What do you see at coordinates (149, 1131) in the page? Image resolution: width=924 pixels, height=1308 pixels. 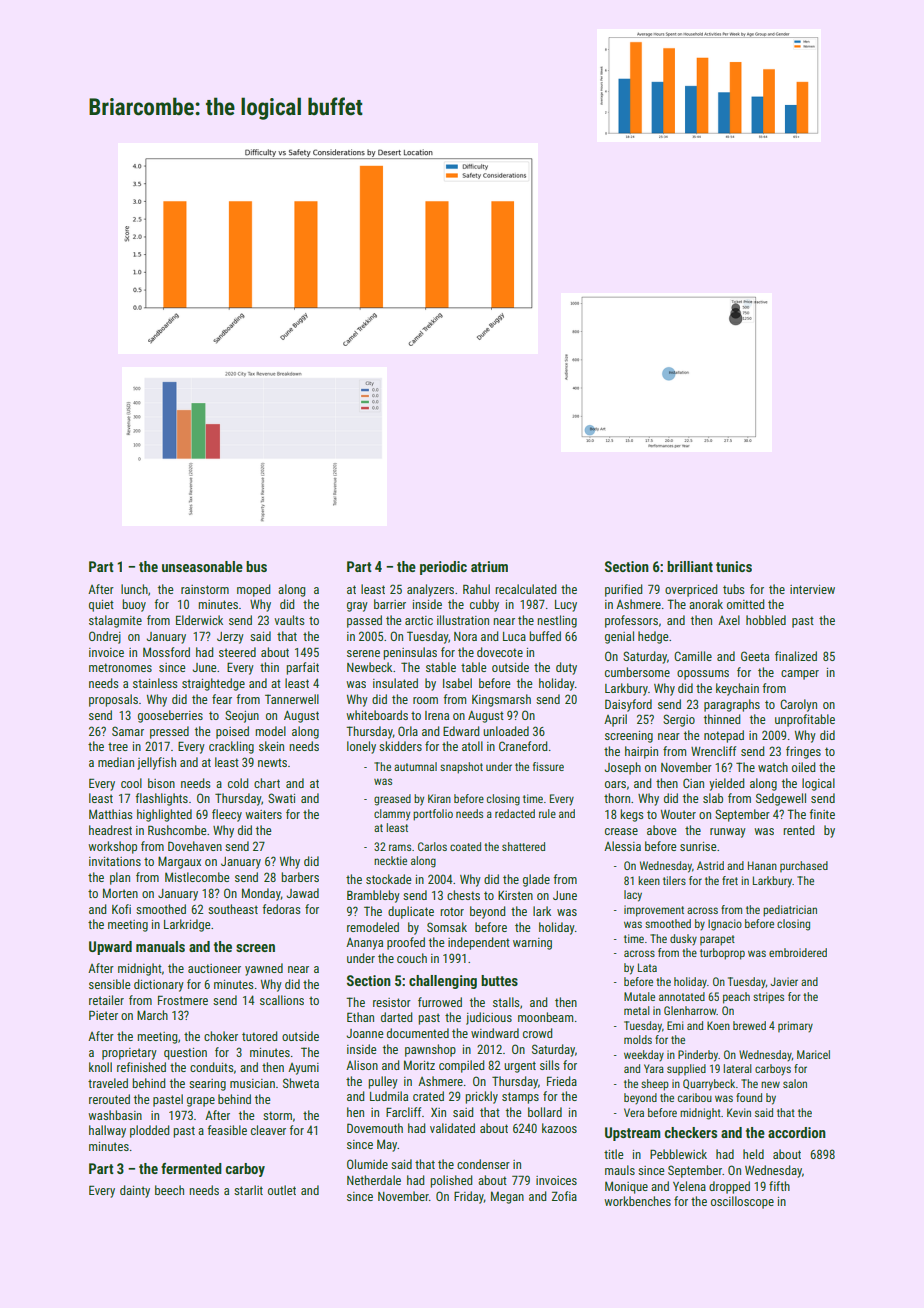 I see `plodded` at bounding box center [149, 1131].
